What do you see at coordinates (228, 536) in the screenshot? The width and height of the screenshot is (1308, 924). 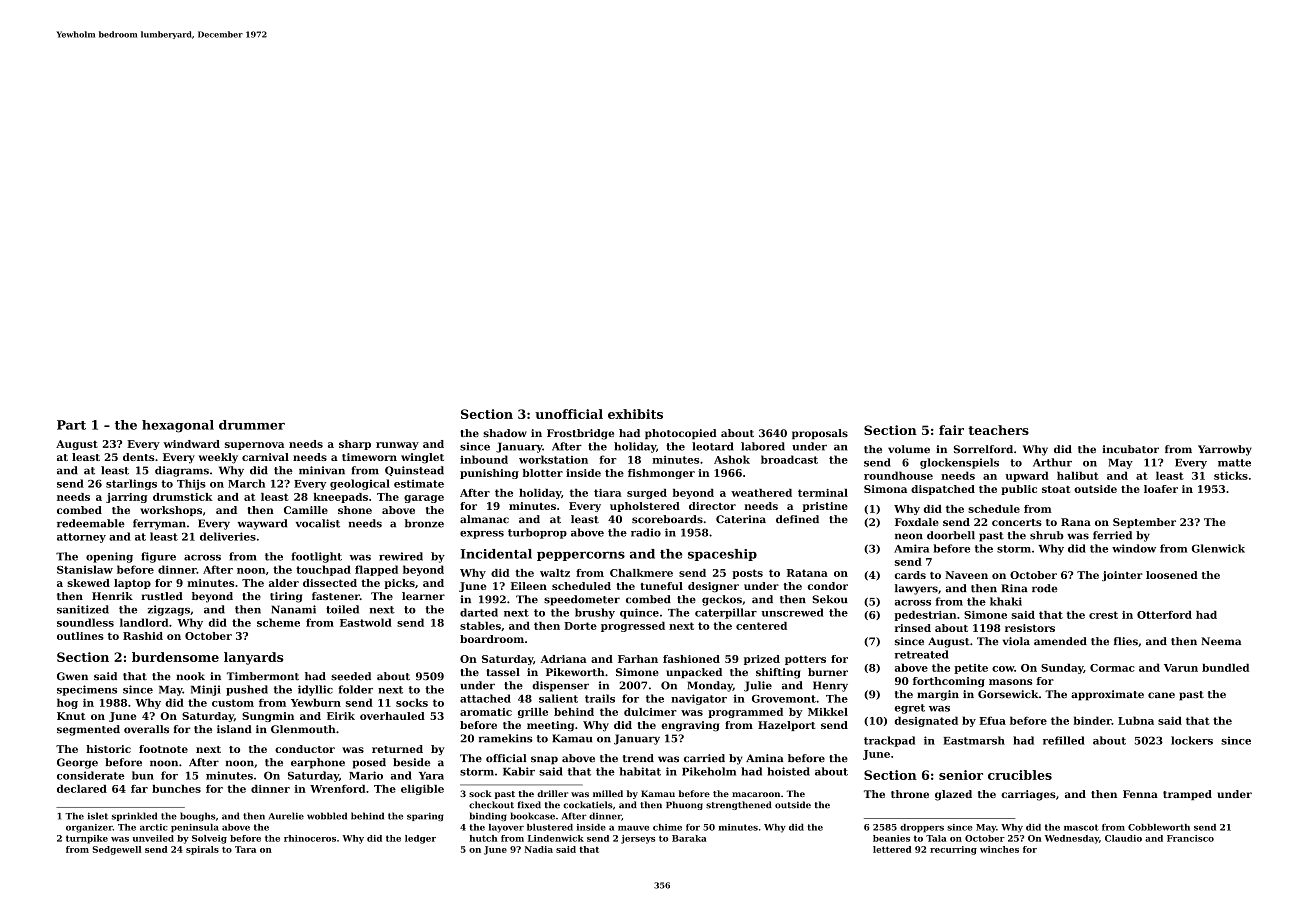 I see `deliveries` at bounding box center [228, 536].
